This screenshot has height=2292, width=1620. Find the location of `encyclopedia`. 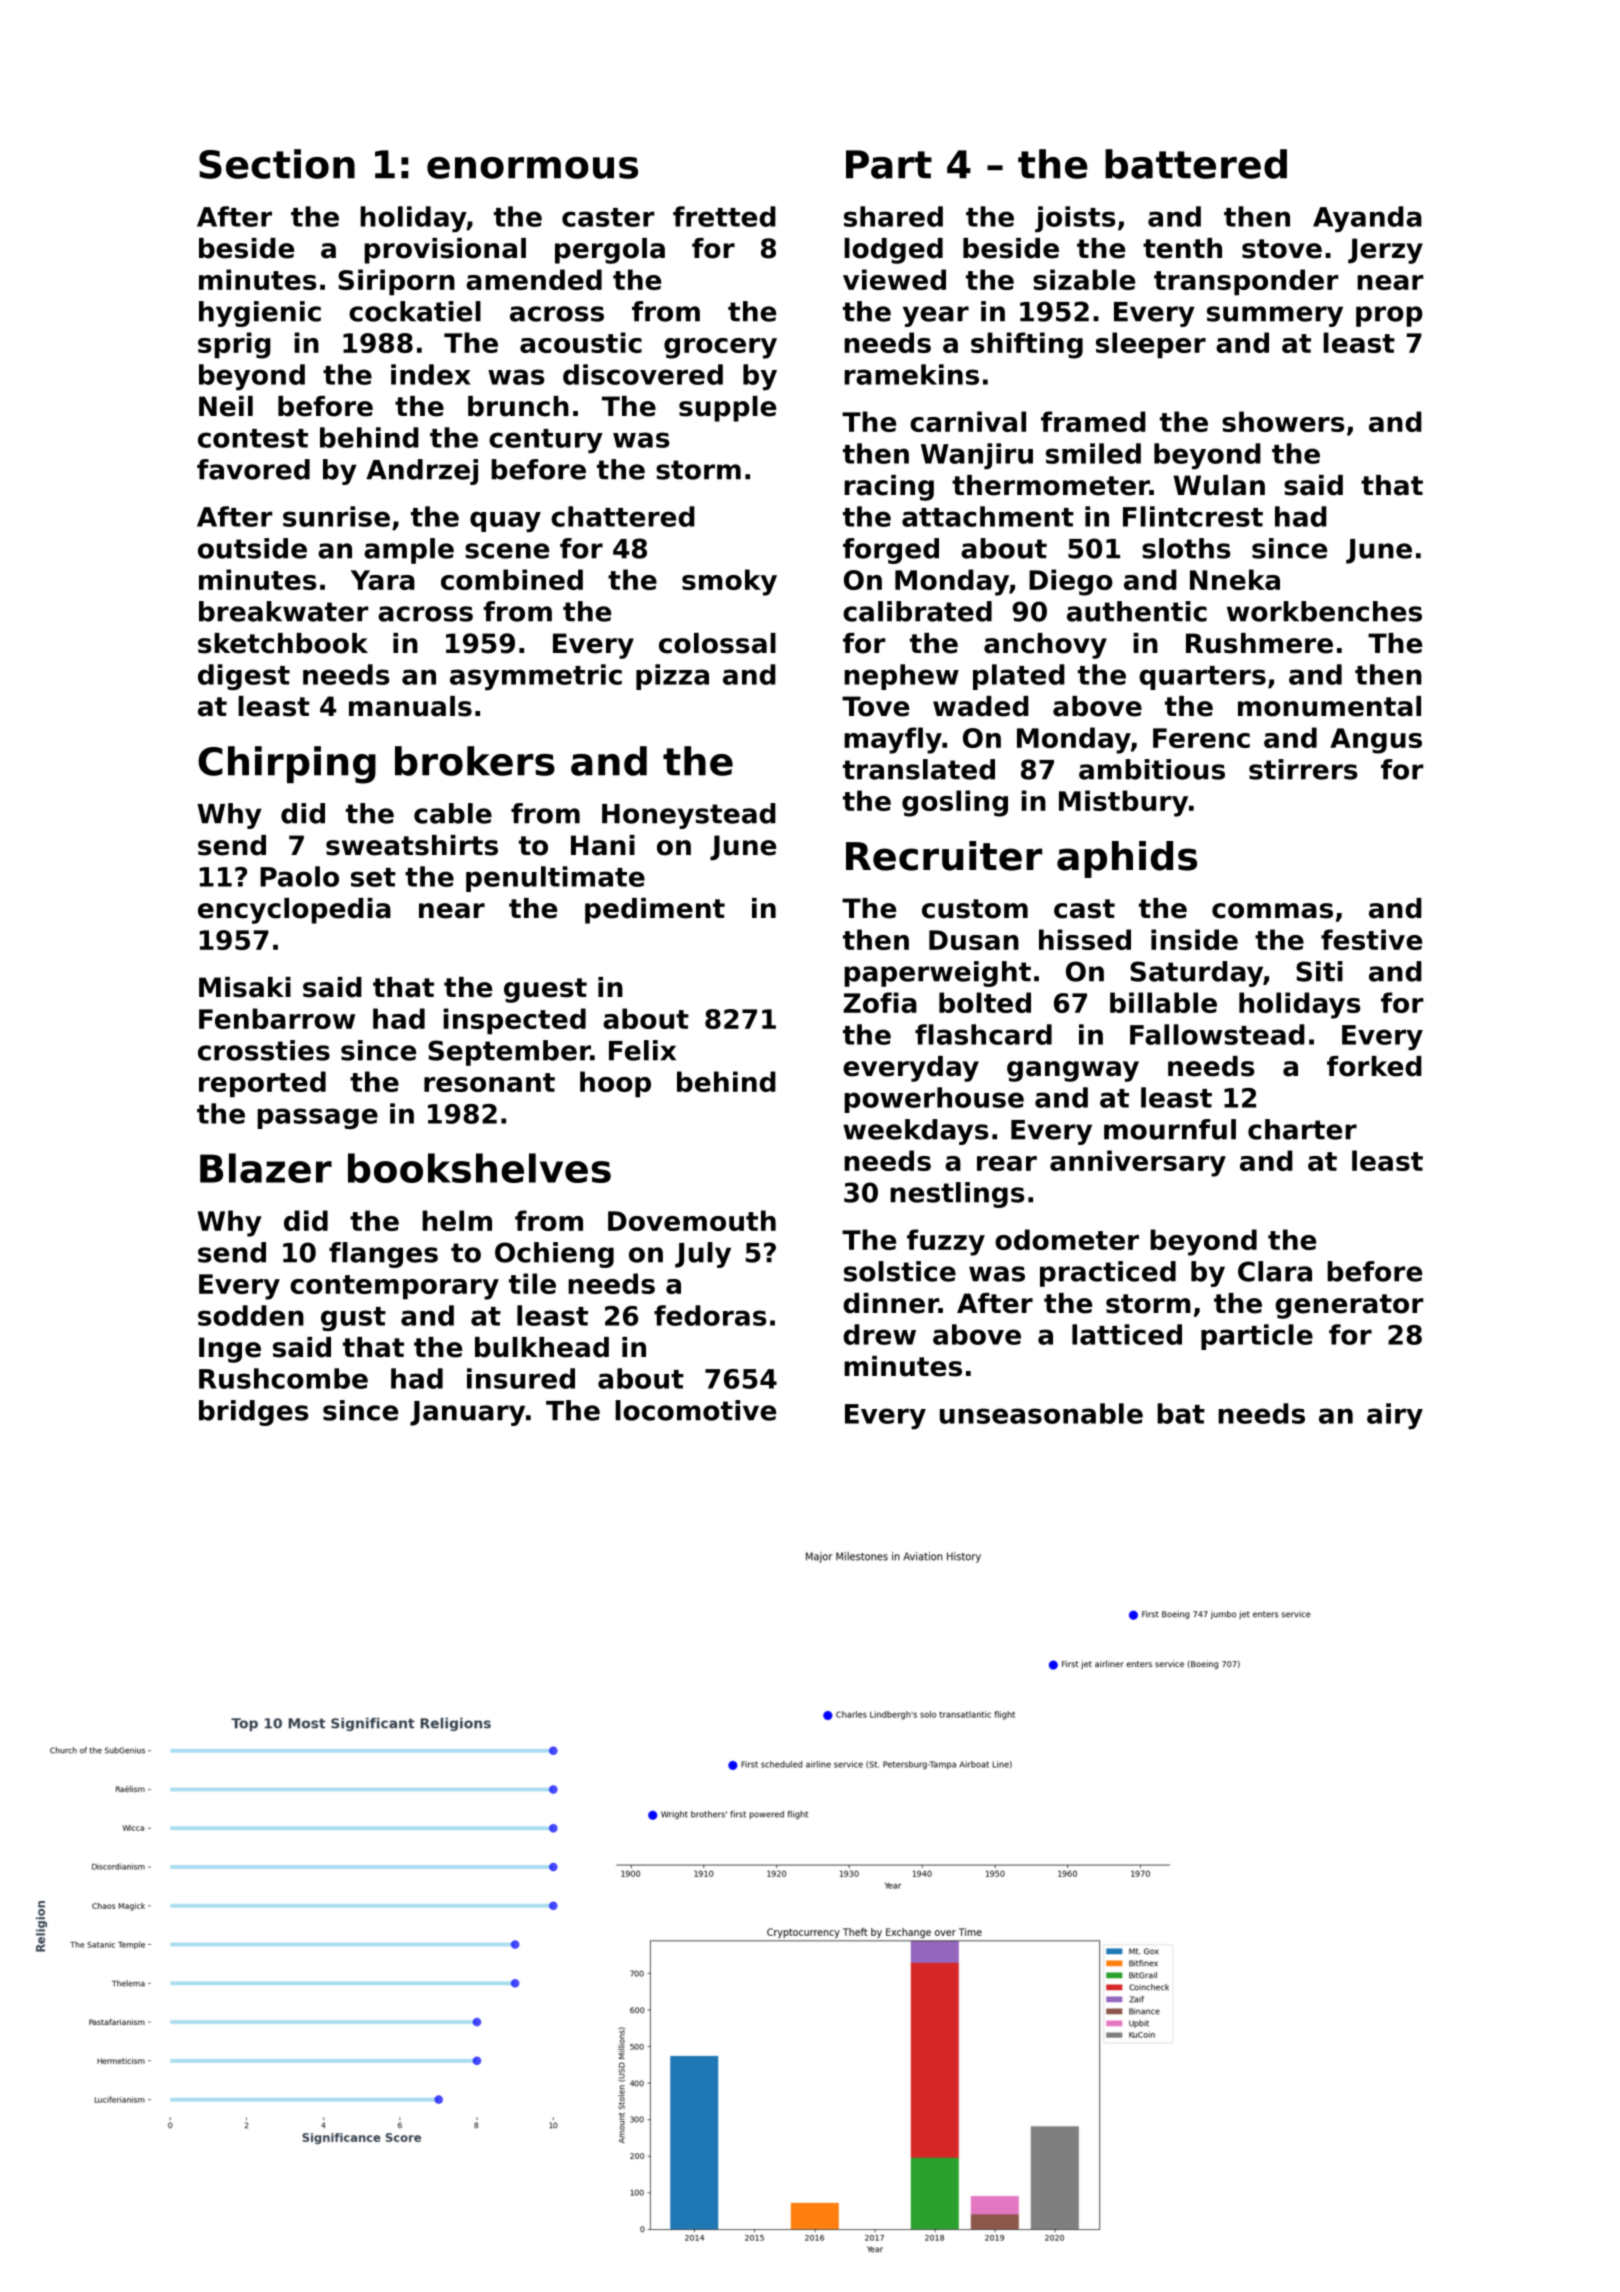

encyclopedia is located at coordinates (294, 911).
